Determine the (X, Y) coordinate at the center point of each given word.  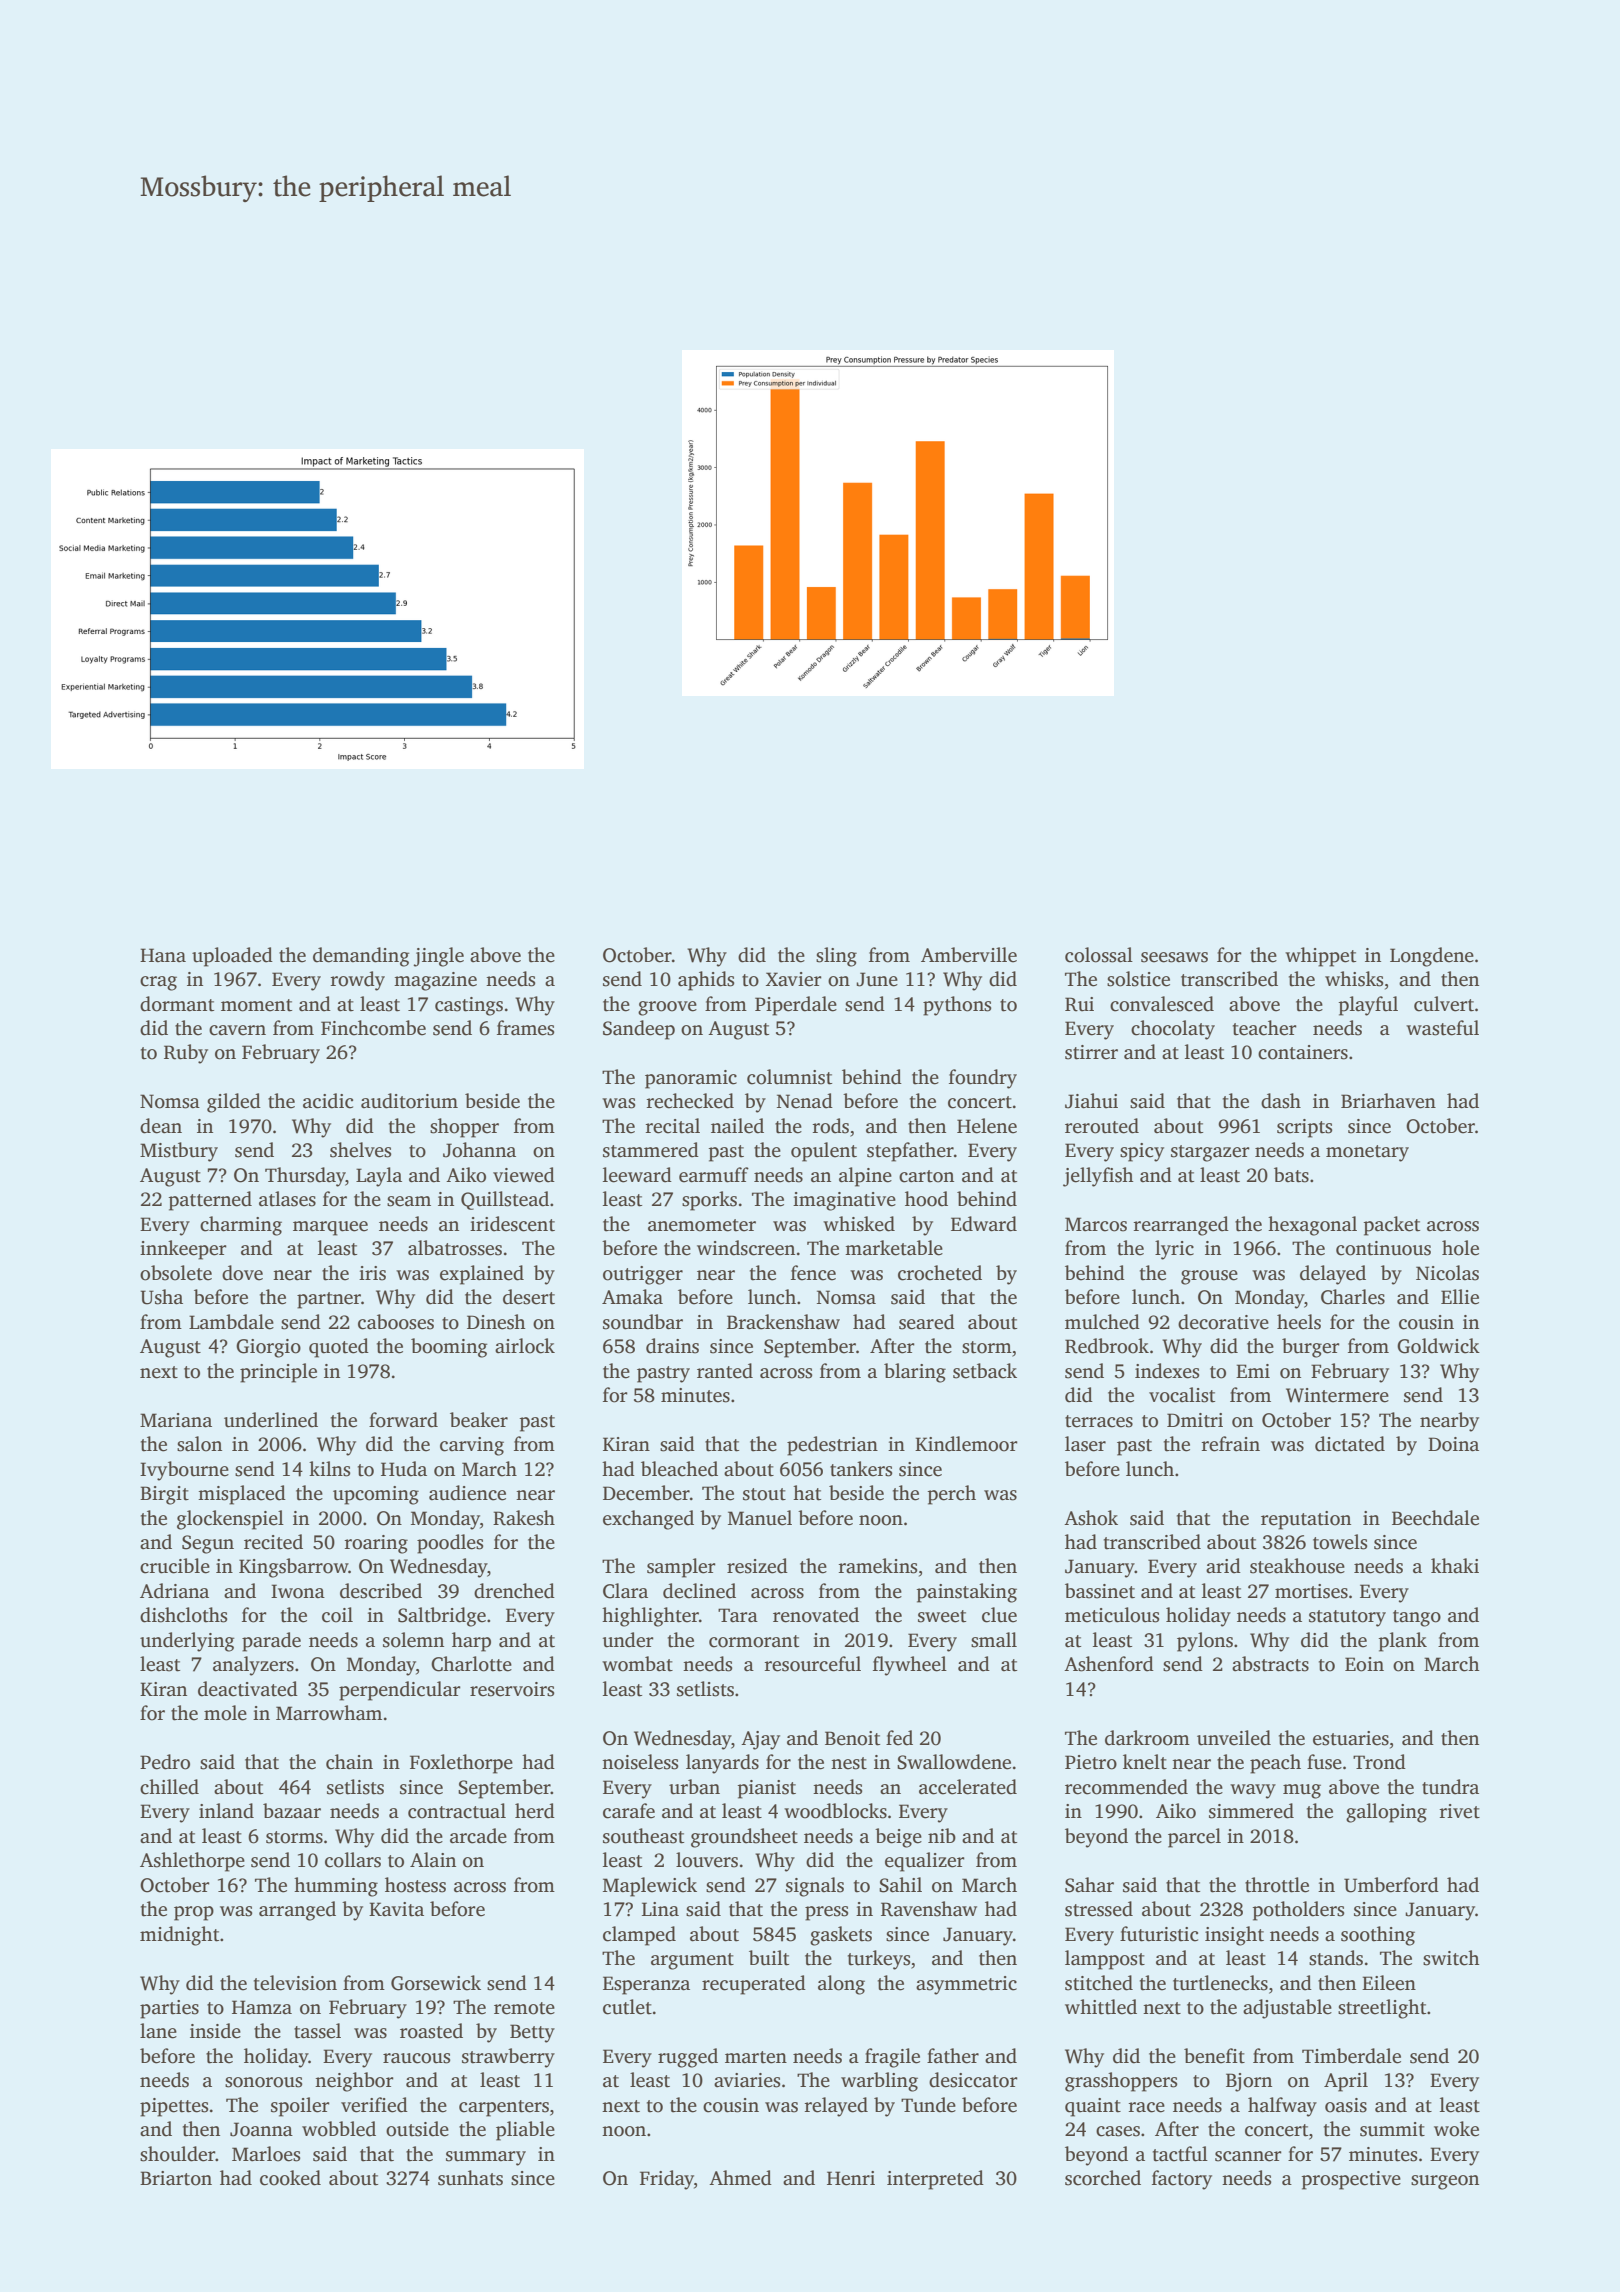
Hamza (262, 2007)
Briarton (176, 2178)
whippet (1320, 957)
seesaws (1174, 957)
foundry (983, 1079)
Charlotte (471, 1664)
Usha (161, 1297)
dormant (177, 1004)
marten (756, 2057)
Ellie (1460, 1297)
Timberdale (1351, 2056)
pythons (957, 1006)
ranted (725, 1371)
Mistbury (179, 1152)
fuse (1324, 1762)
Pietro (1091, 1762)
